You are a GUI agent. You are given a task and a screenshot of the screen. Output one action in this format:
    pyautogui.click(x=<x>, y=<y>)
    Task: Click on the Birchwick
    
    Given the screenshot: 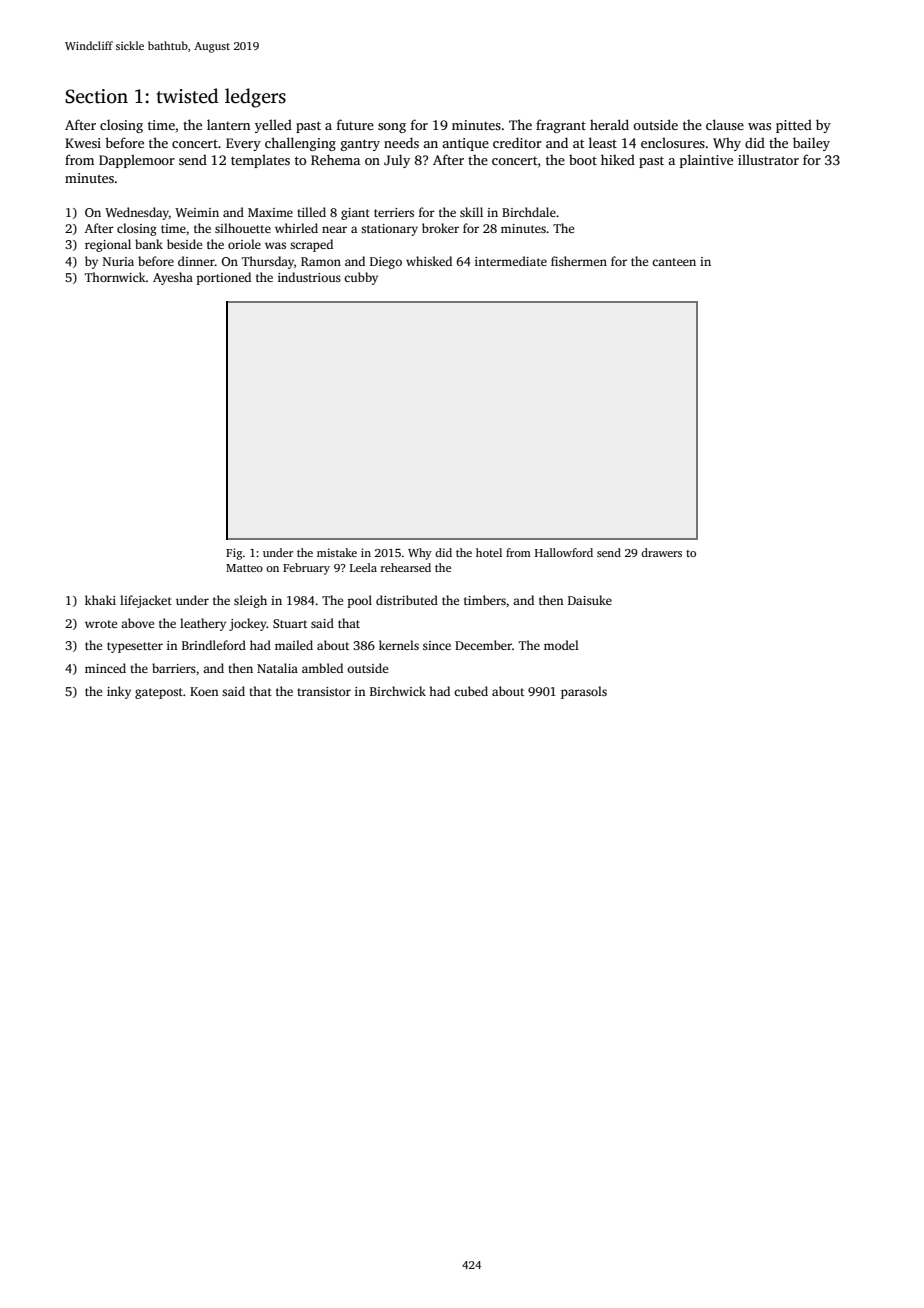 What is the action you would take?
    pyautogui.click(x=398, y=691)
